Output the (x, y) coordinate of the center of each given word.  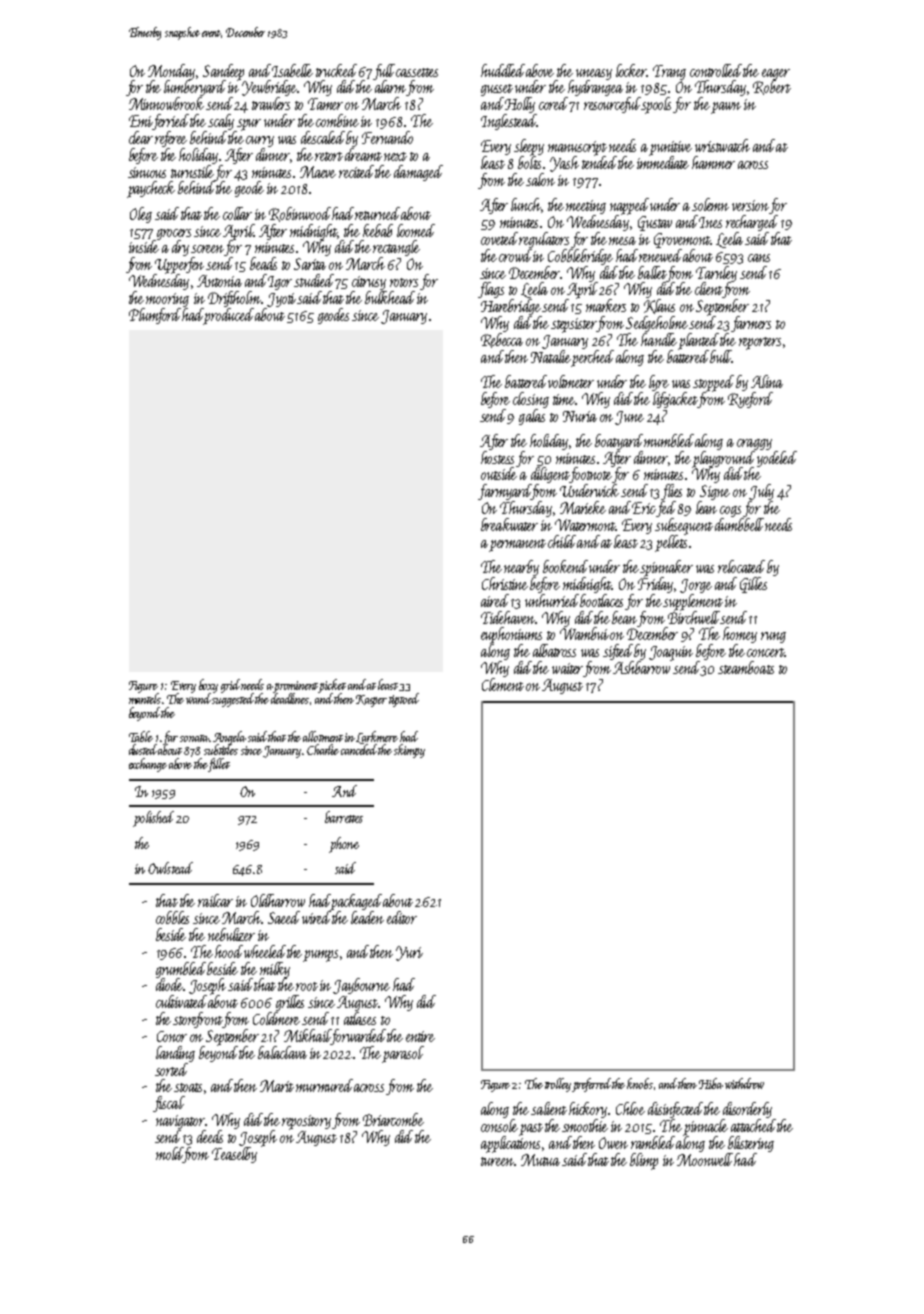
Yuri (409, 953)
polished (153, 819)
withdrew (744, 1083)
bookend (565, 566)
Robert (772, 87)
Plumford (155, 316)
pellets (671, 543)
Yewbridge (269, 88)
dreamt (363, 154)
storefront (198, 1020)
